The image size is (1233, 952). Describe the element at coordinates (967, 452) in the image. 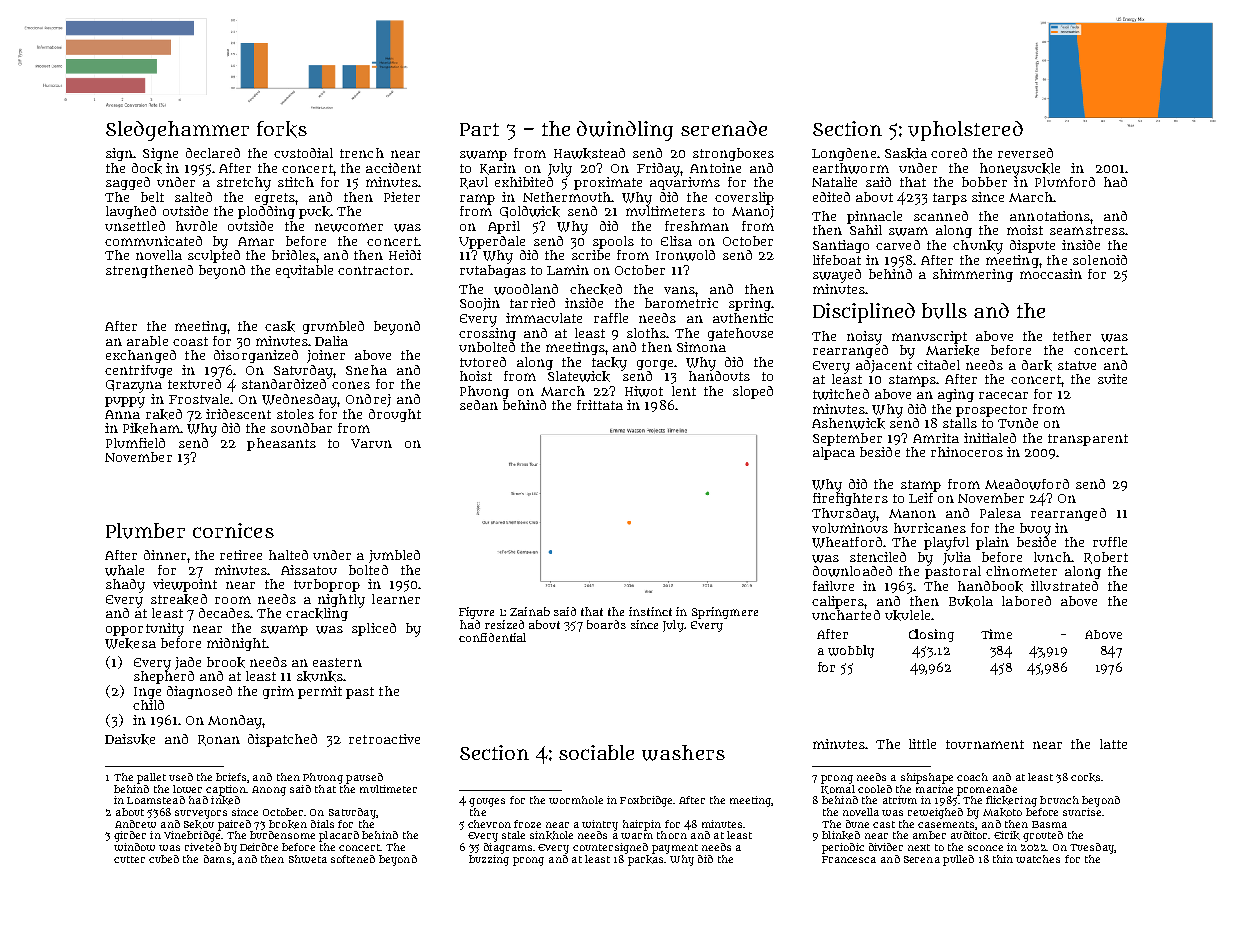

I see `rhinoceros` at that location.
